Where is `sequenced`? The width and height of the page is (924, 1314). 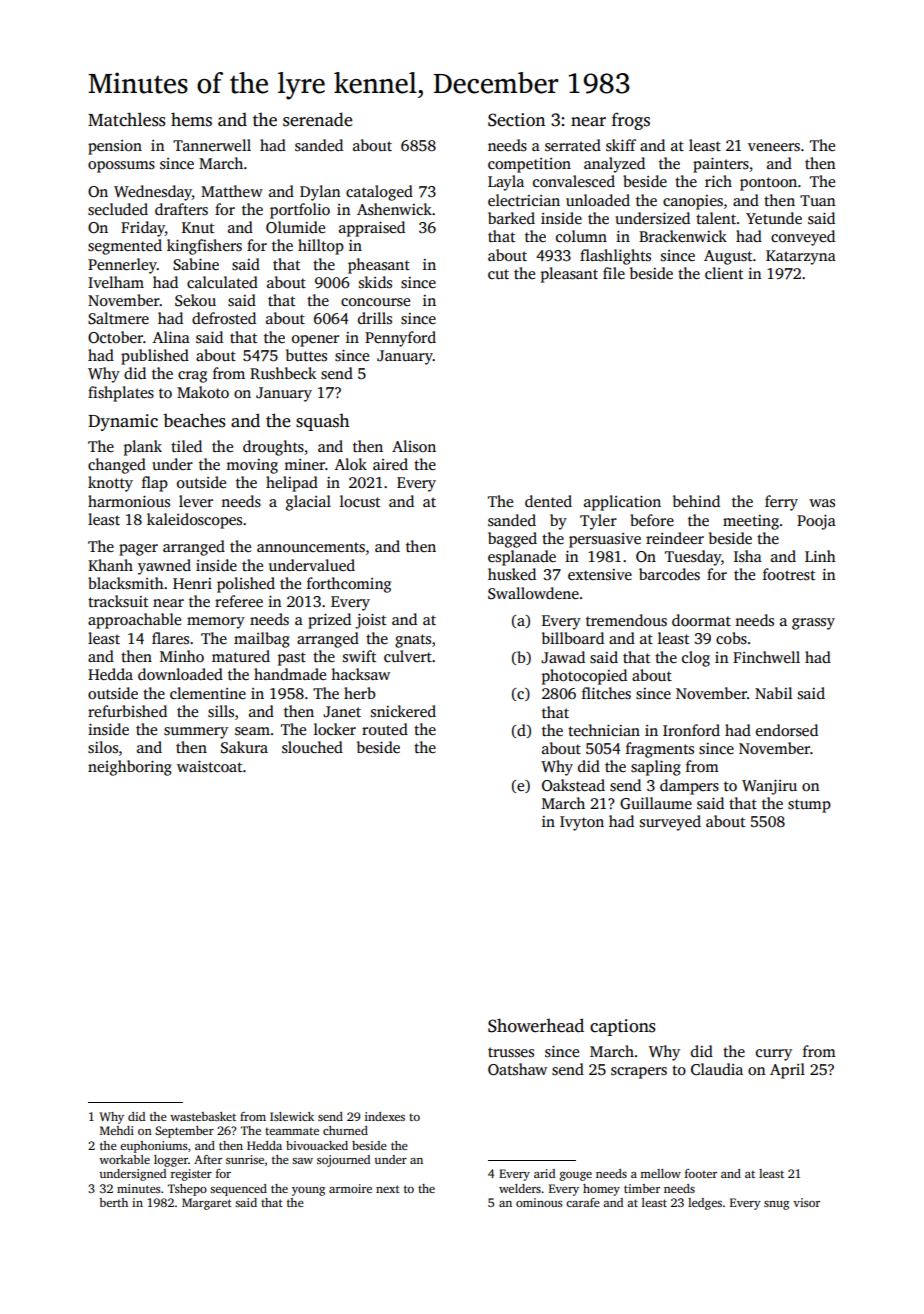 sequenced is located at coordinates (238, 1190).
